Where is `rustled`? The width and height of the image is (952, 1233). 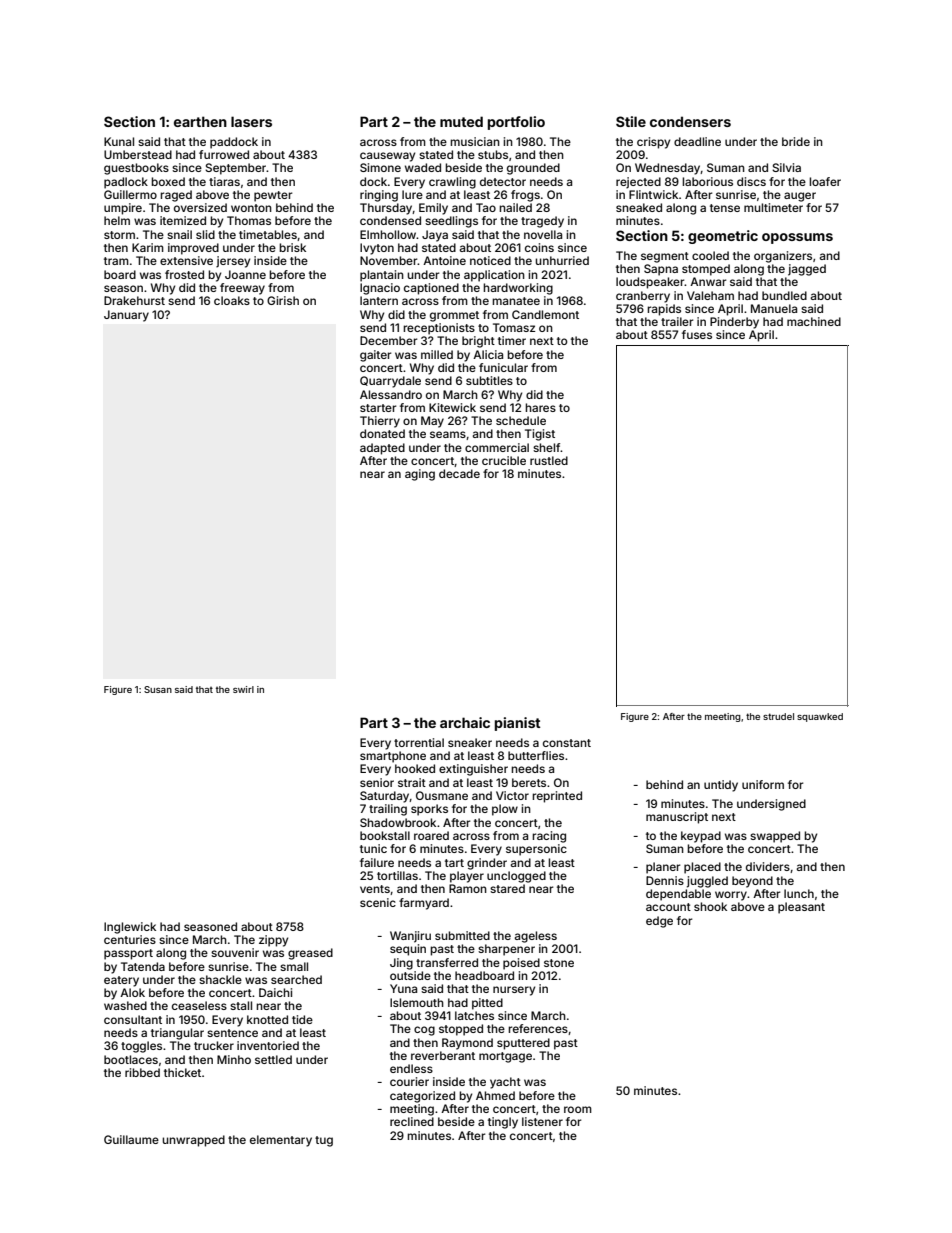 rustled is located at coordinates (549, 460).
